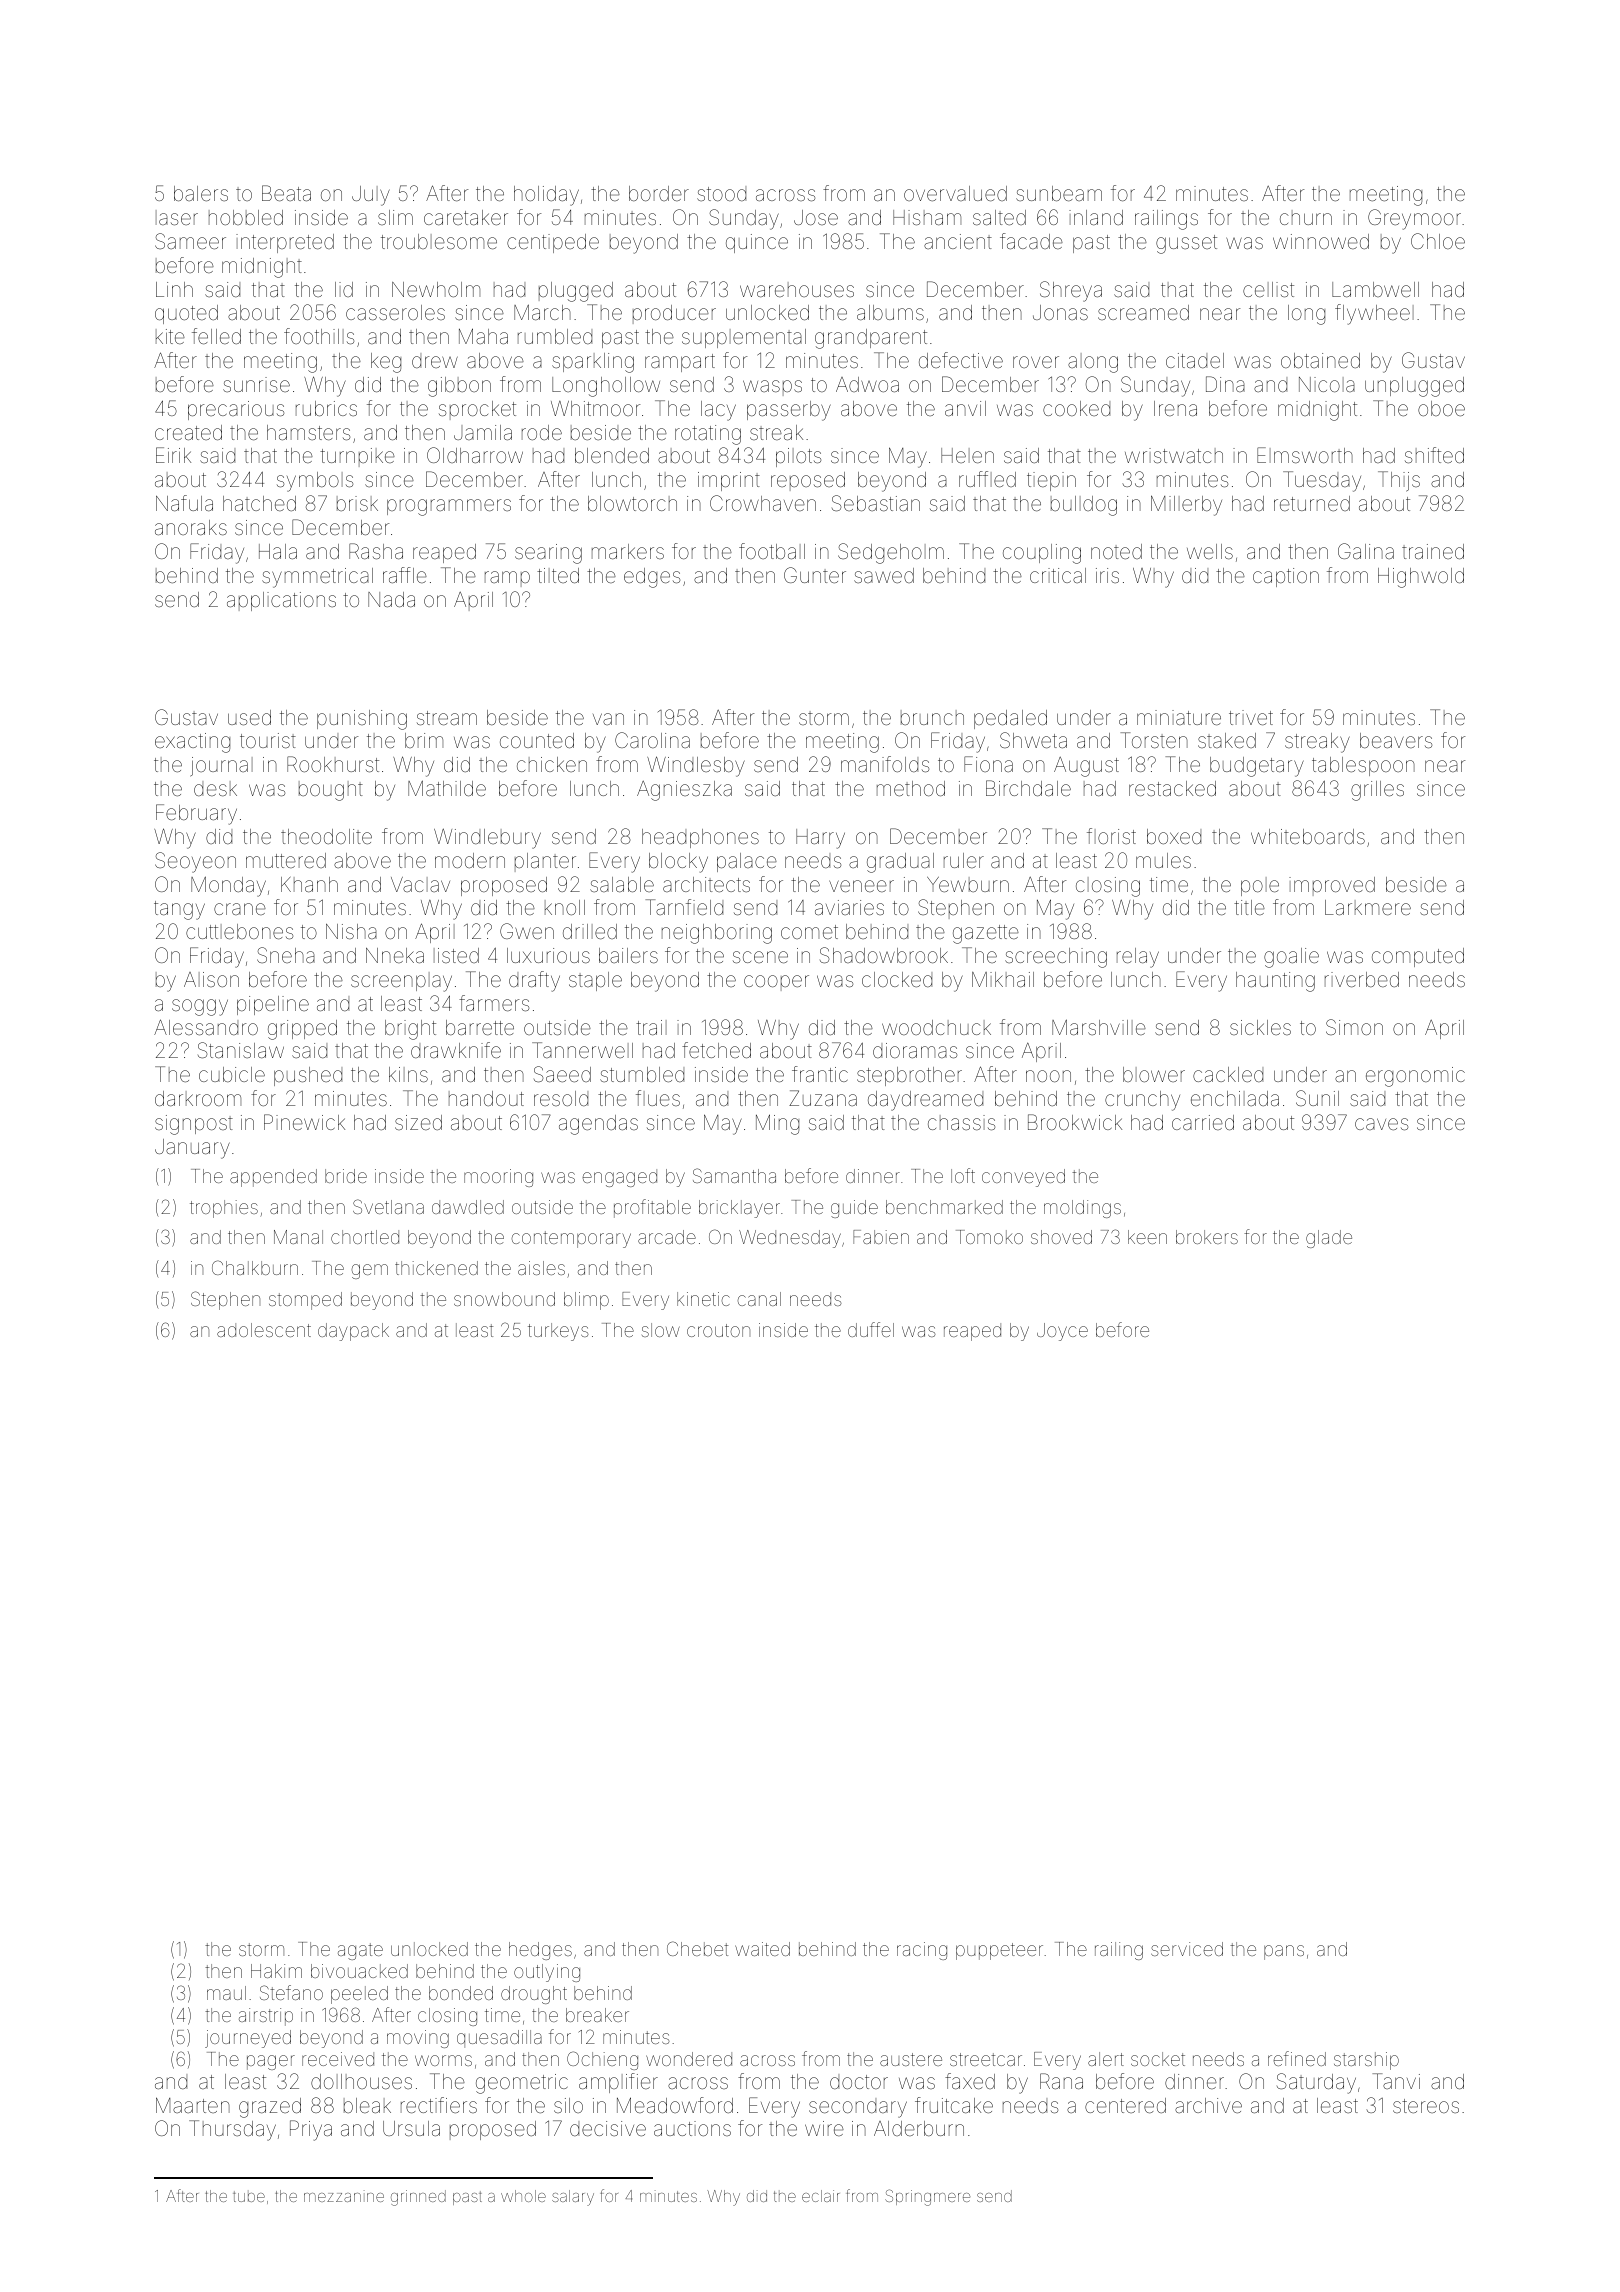 The height and width of the screenshot is (2292, 1620). I want to click on mooring, so click(498, 1178).
